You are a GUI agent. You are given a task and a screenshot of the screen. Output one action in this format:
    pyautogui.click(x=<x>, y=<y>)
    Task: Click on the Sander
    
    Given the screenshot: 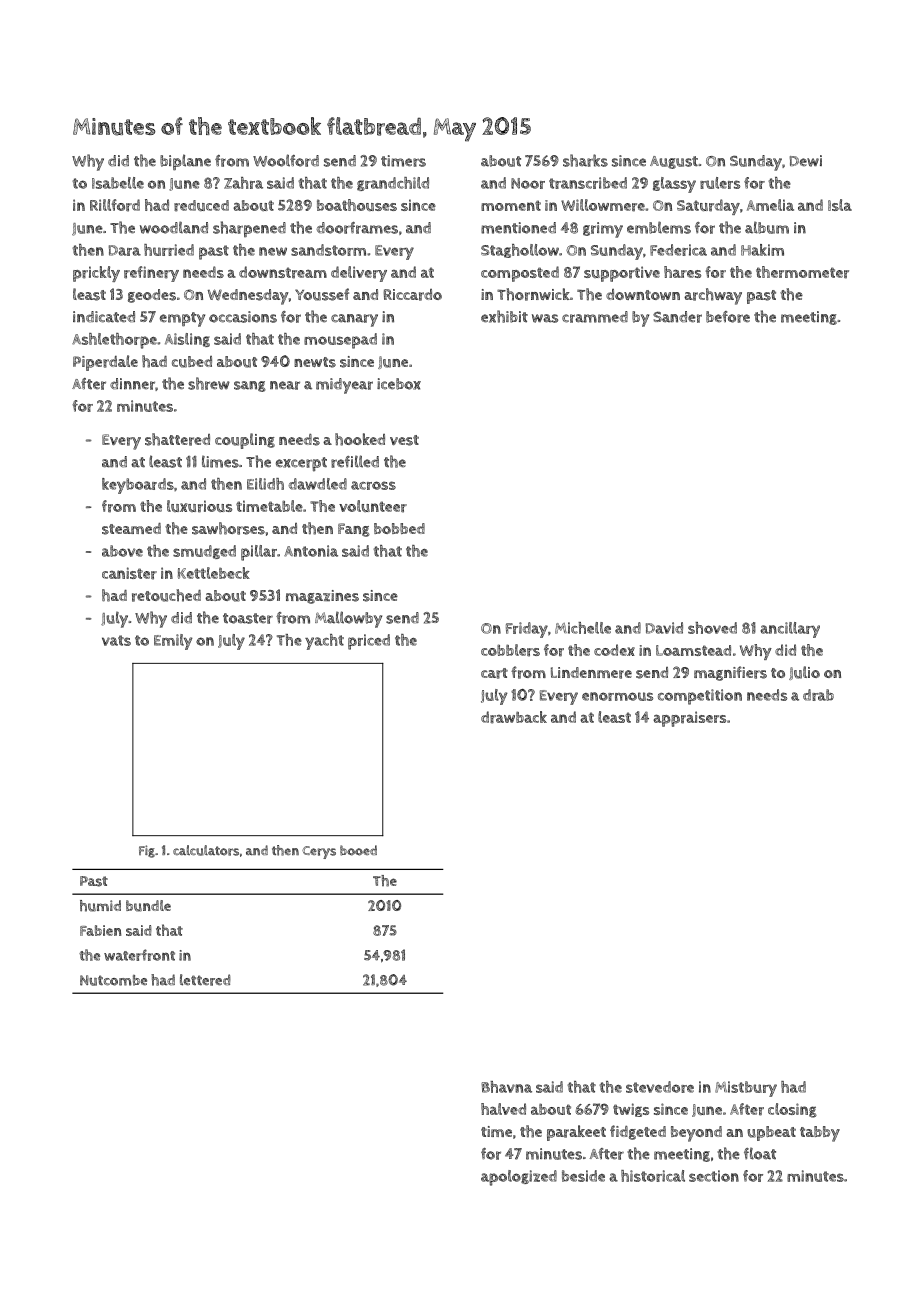 What is the action you would take?
    pyautogui.click(x=677, y=317)
